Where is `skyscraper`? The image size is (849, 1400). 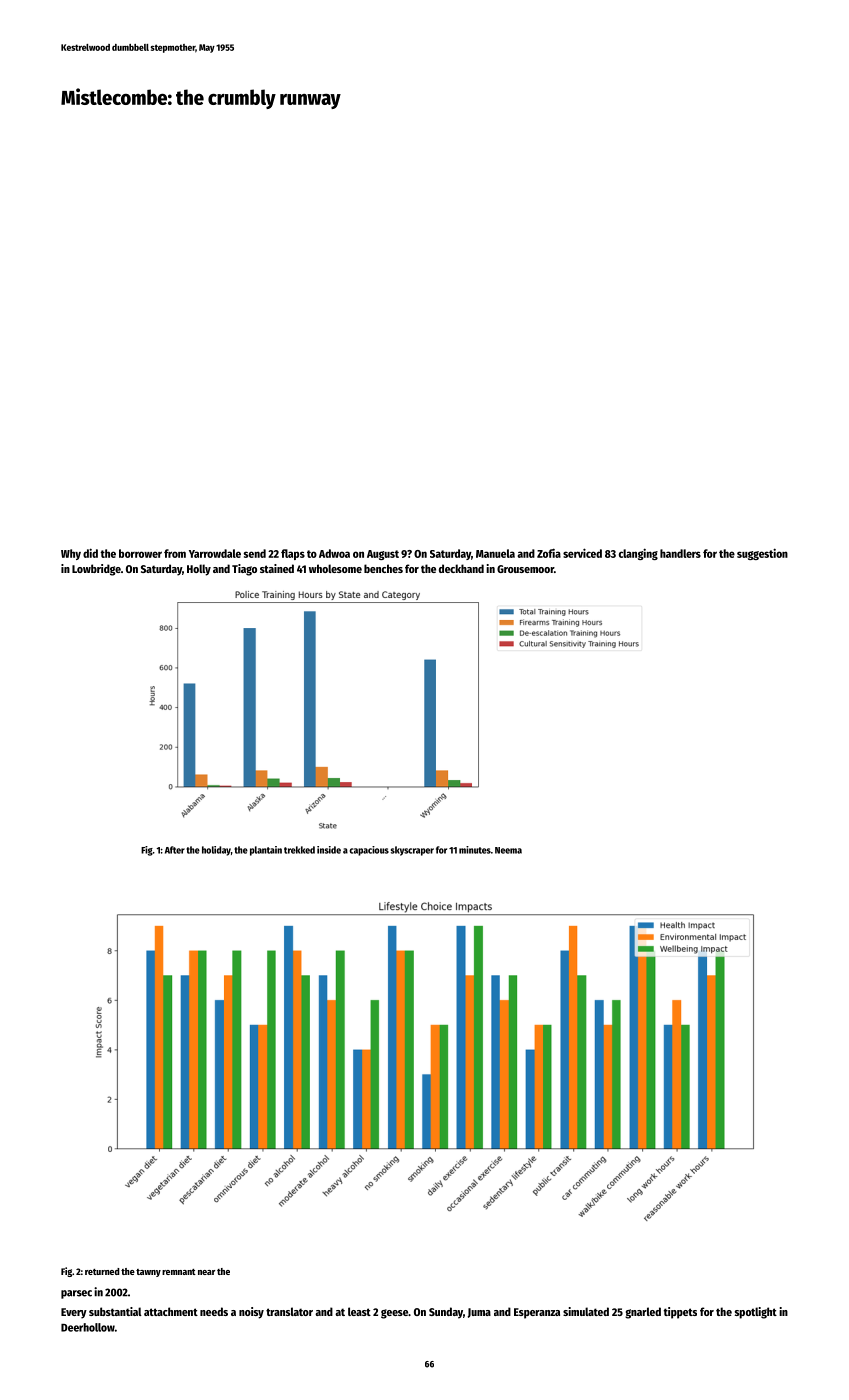
skyscraper is located at coordinates (412, 851).
